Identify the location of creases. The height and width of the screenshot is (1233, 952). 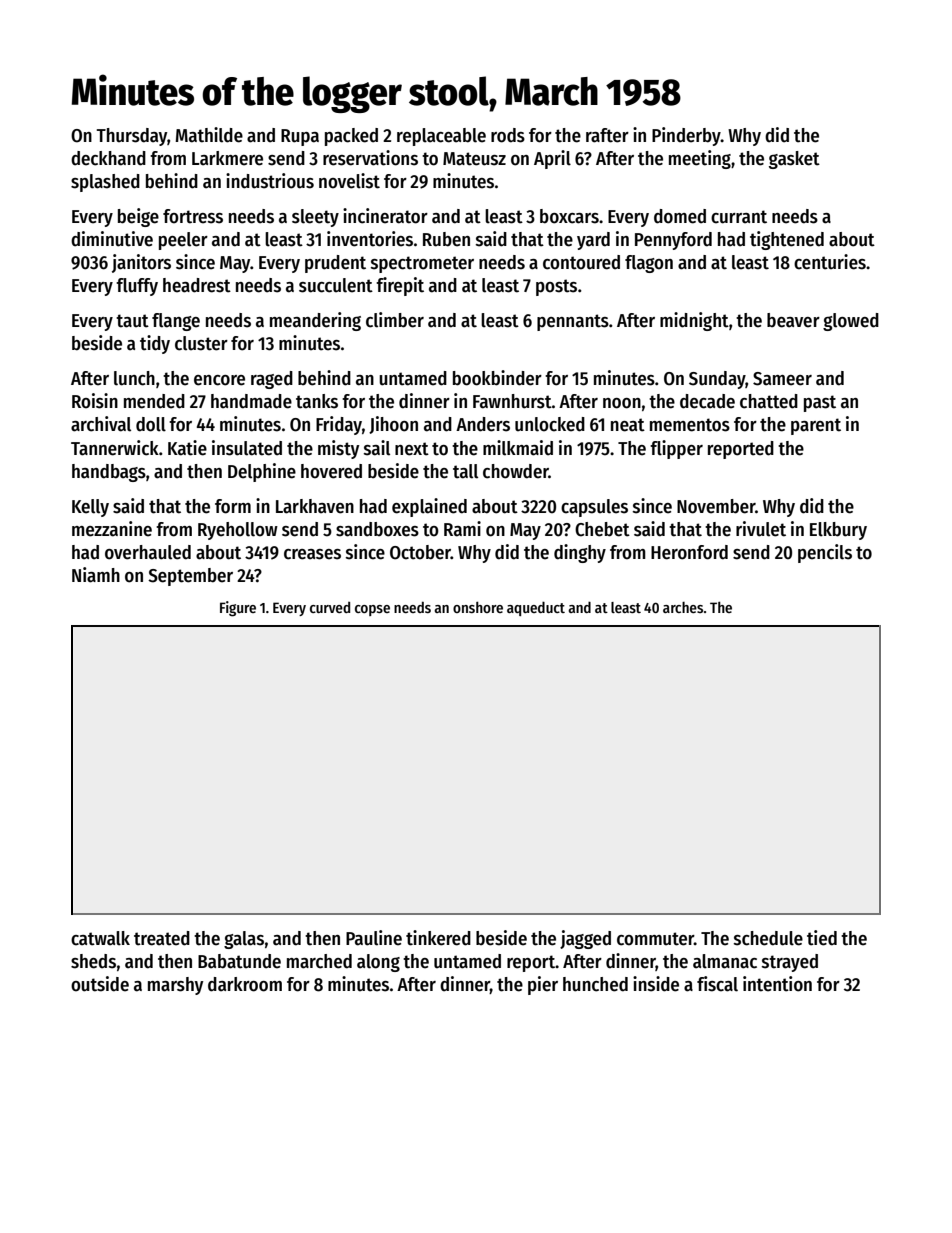
(312, 554).
